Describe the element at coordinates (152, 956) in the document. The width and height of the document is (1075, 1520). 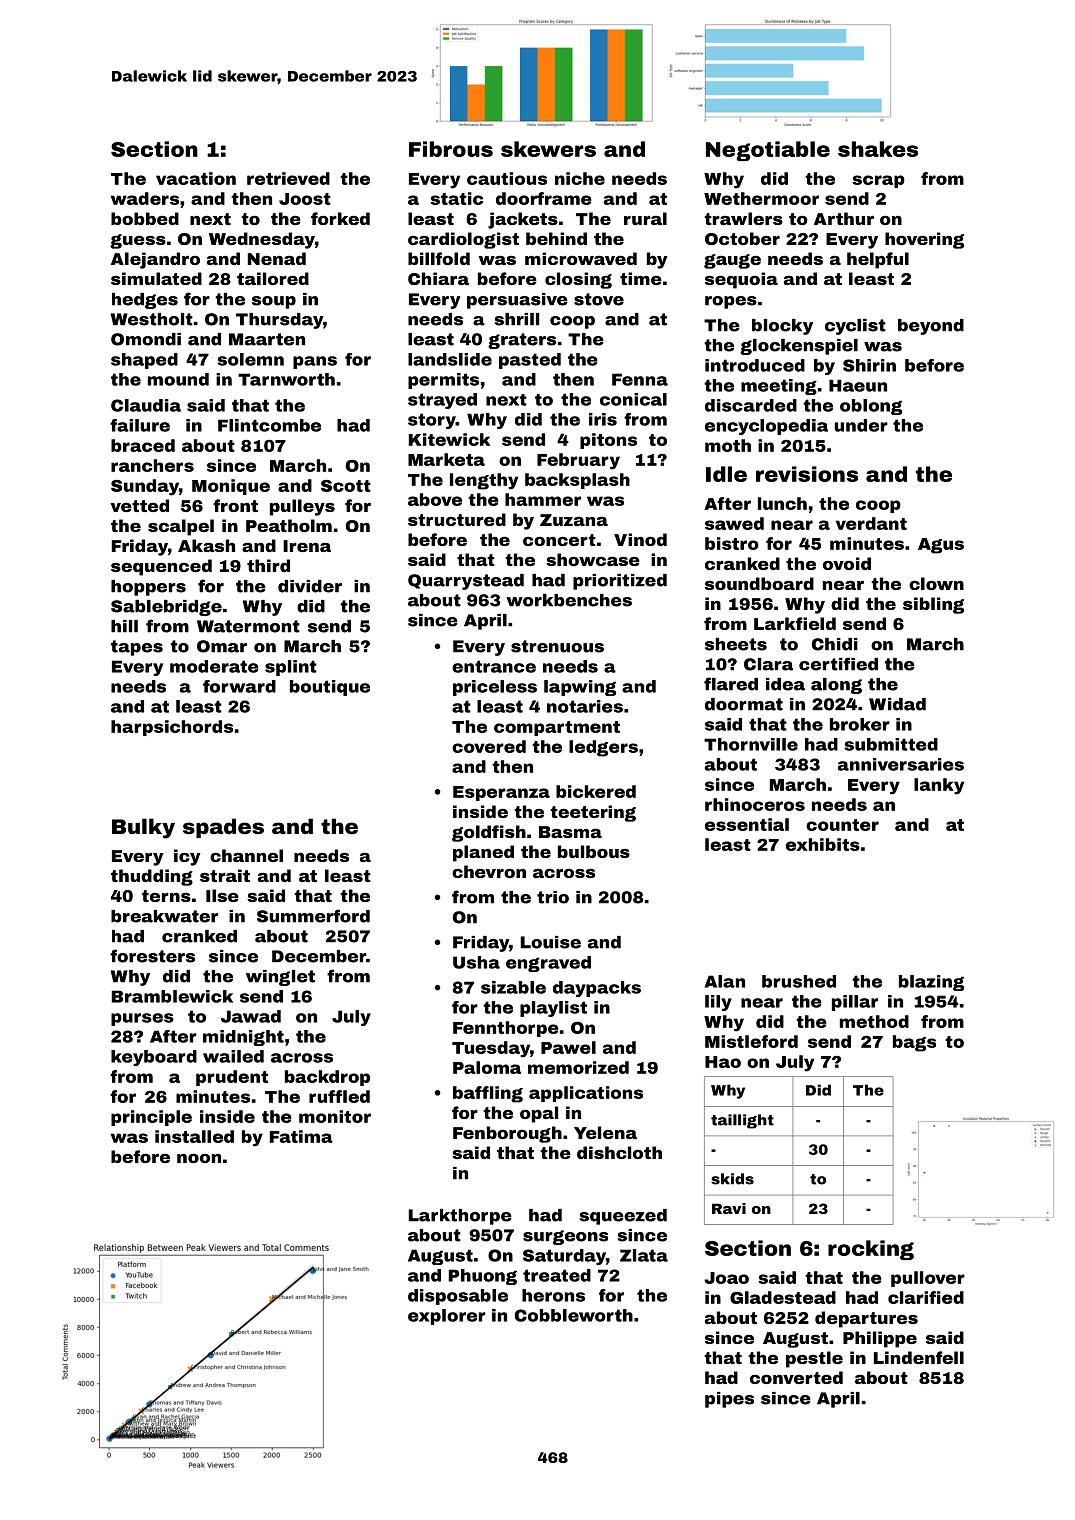
I see `foresters` at that location.
